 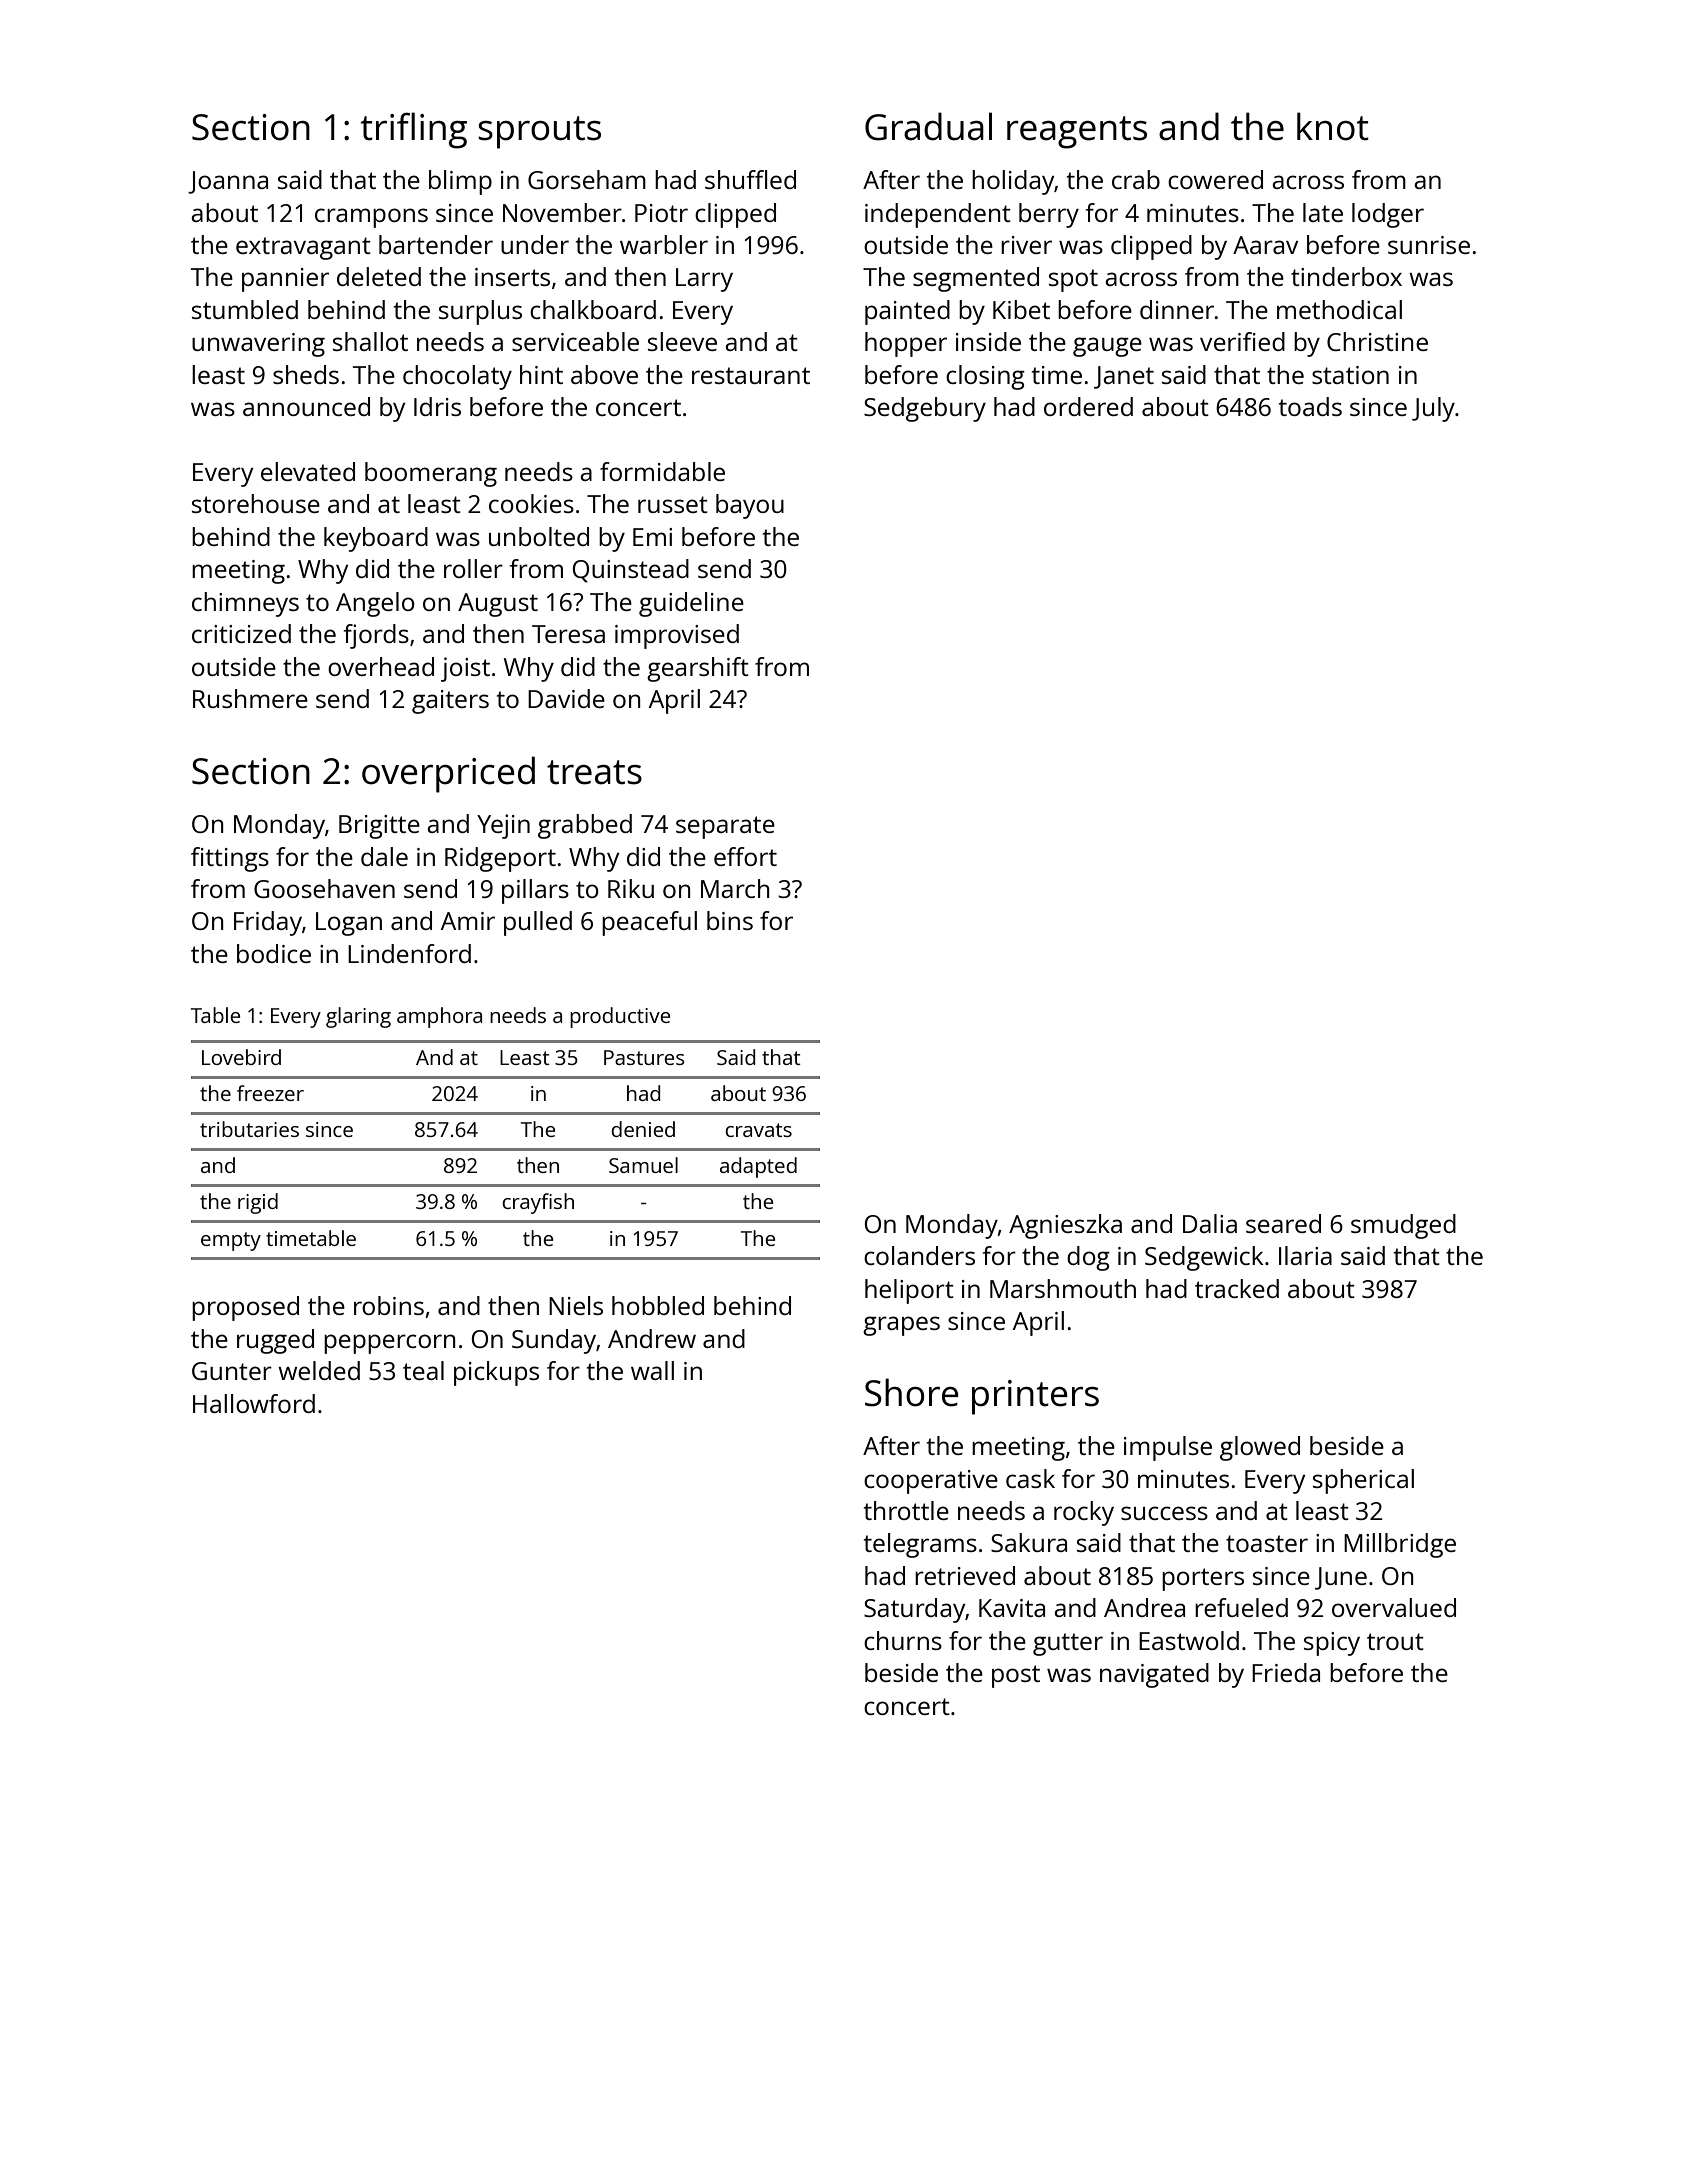 I want to click on March, so click(x=735, y=888).
